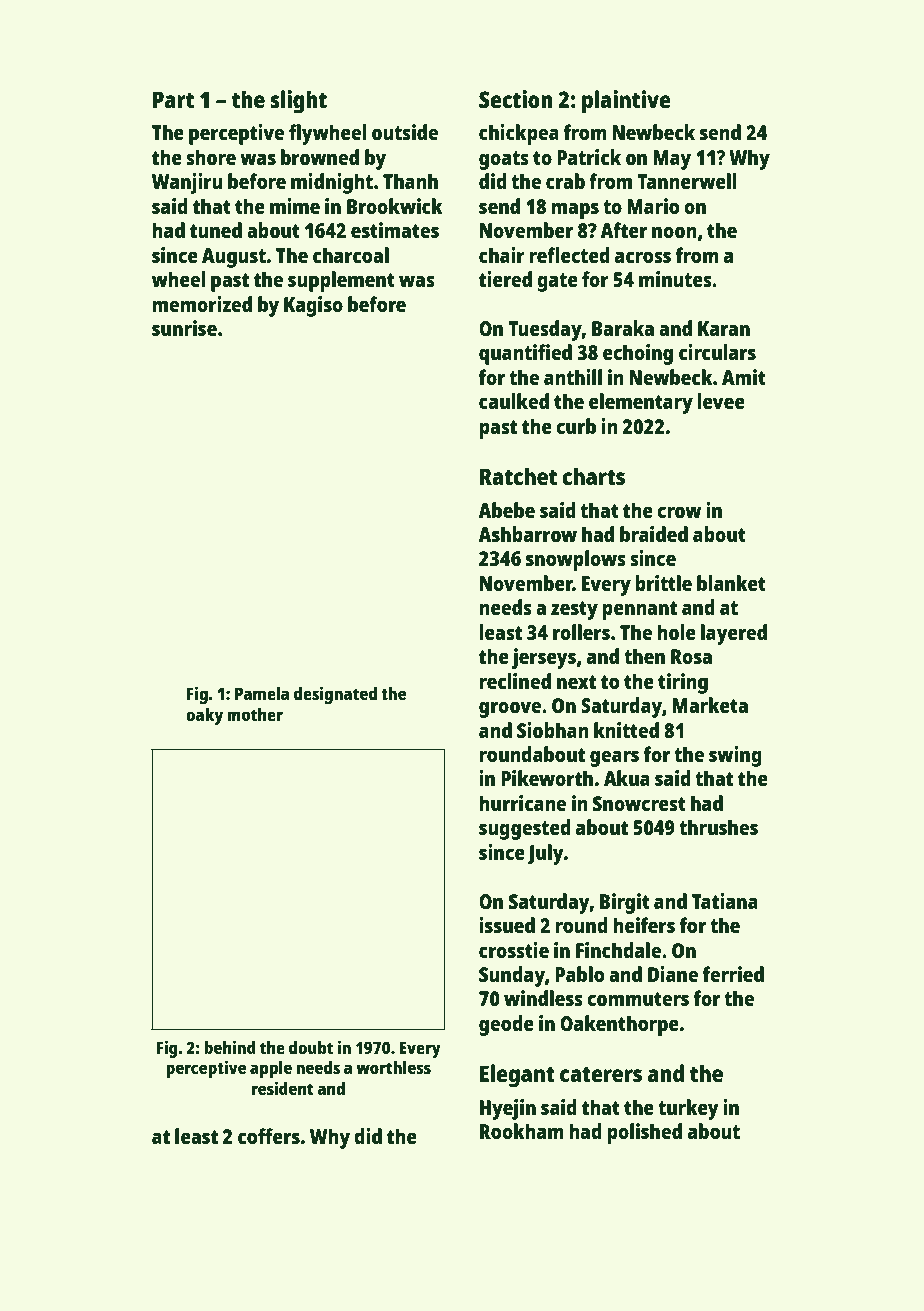  Describe the element at coordinates (262, 693) in the document. I see `Pamela` at that location.
